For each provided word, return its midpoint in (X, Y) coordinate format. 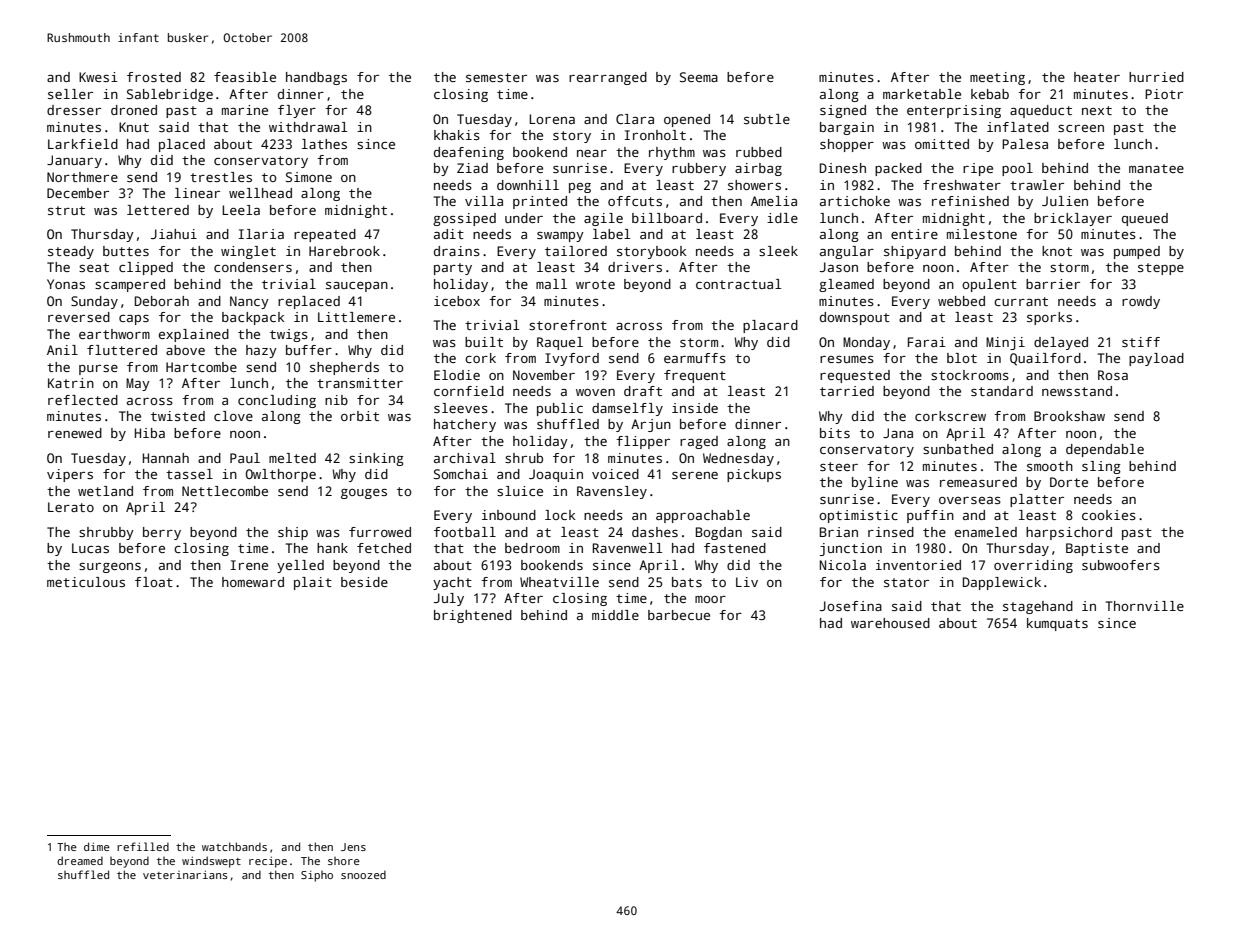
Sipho (317, 876)
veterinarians (185, 874)
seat (94, 267)
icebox (457, 301)
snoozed (363, 875)
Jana (898, 433)
